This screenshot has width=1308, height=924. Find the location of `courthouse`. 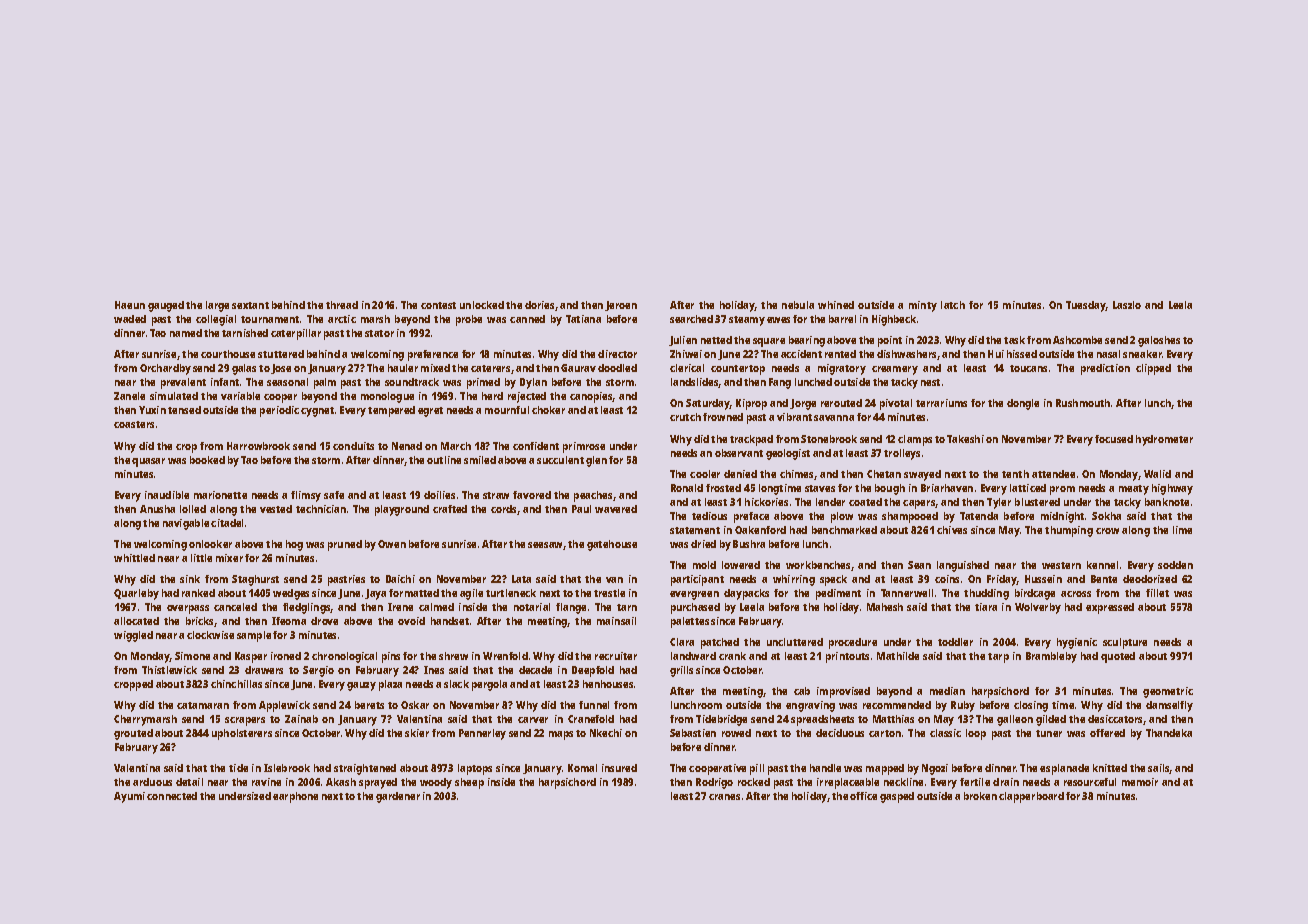

courthouse is located at coordinates (228, 354).
